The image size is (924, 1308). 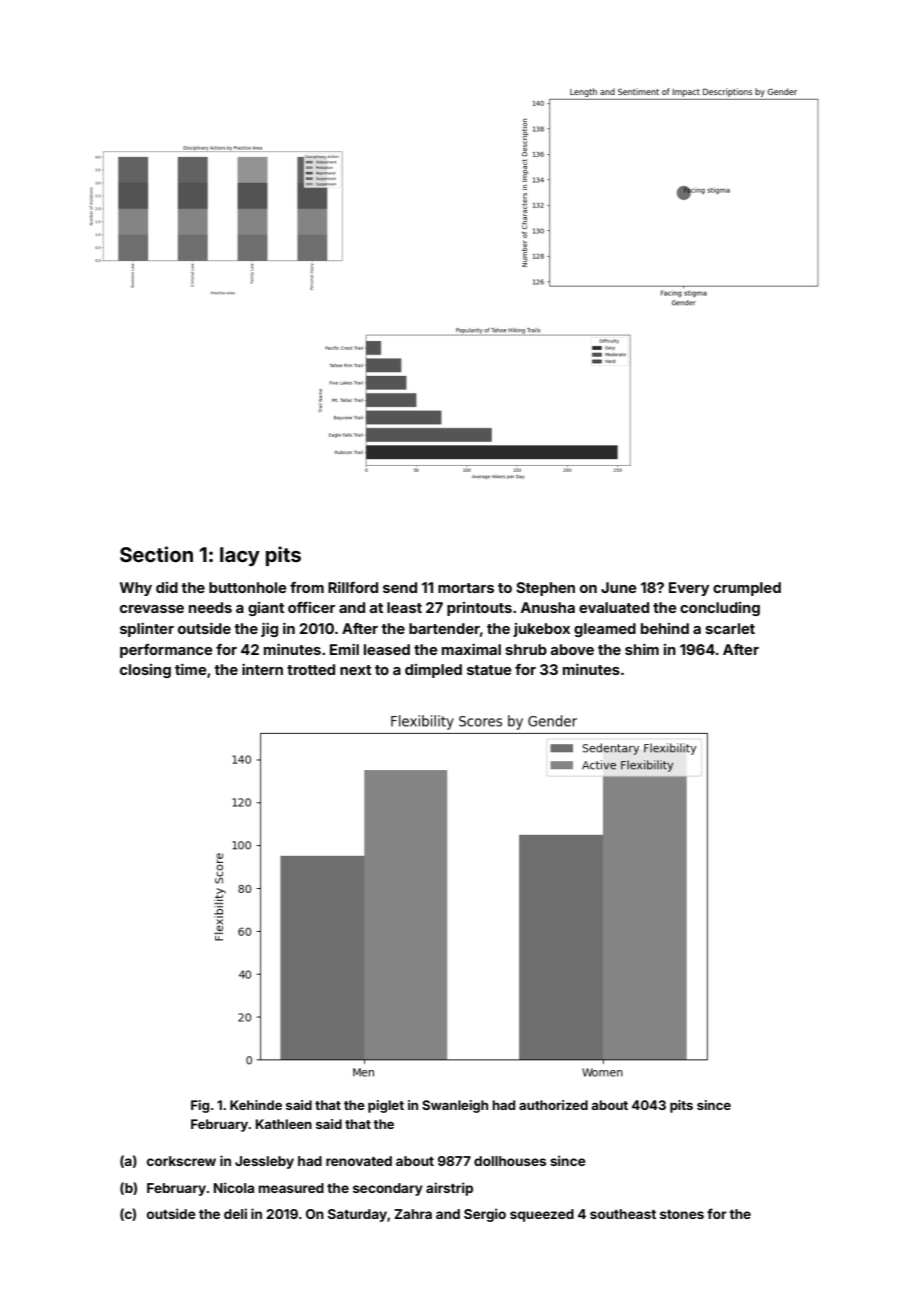 What do you see at coordinates (642, 649) in the image?
I see `shim` at bounding box center [642, 649].
